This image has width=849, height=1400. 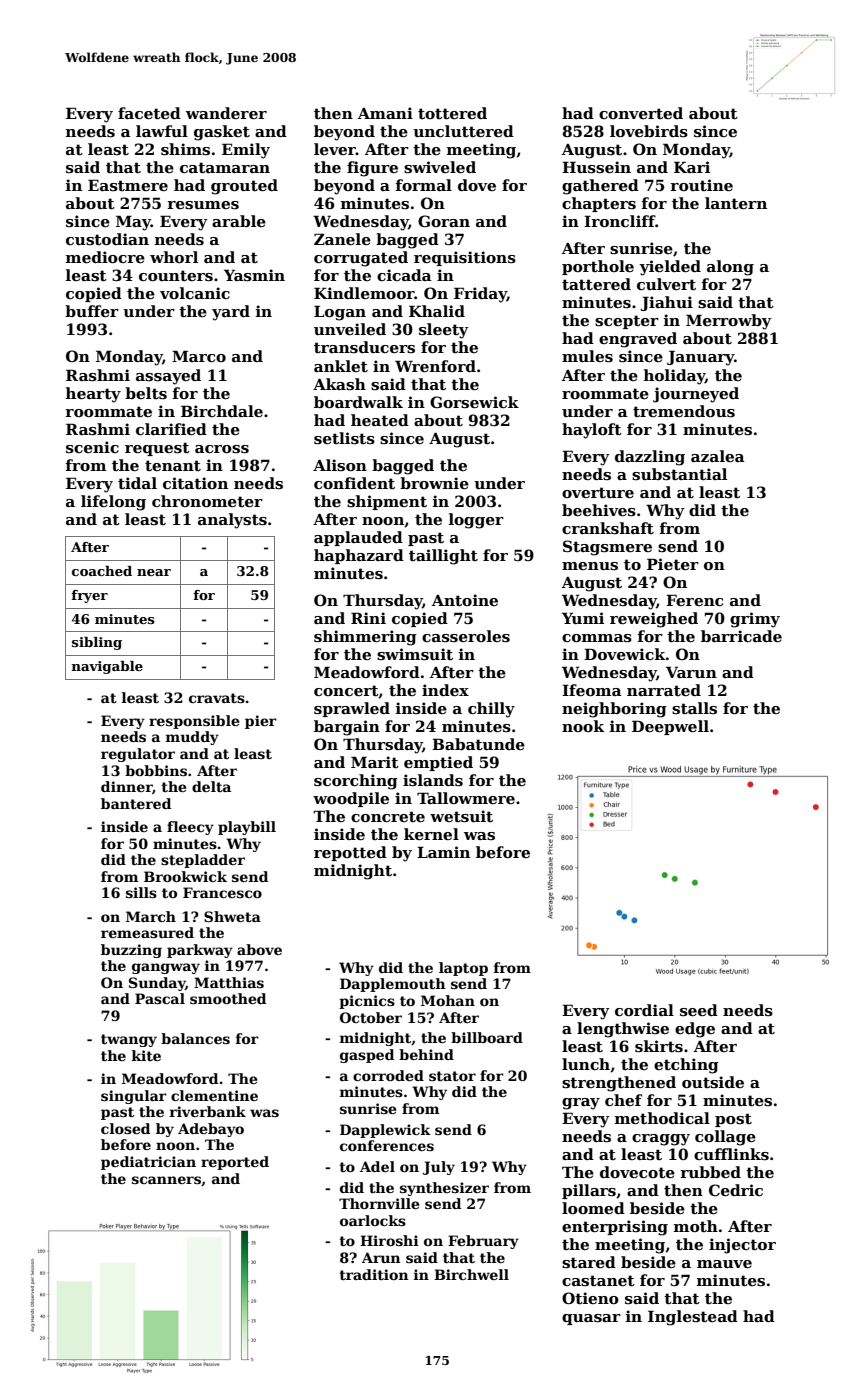 I want to click on Zanele, so click(x=342, y=239).
